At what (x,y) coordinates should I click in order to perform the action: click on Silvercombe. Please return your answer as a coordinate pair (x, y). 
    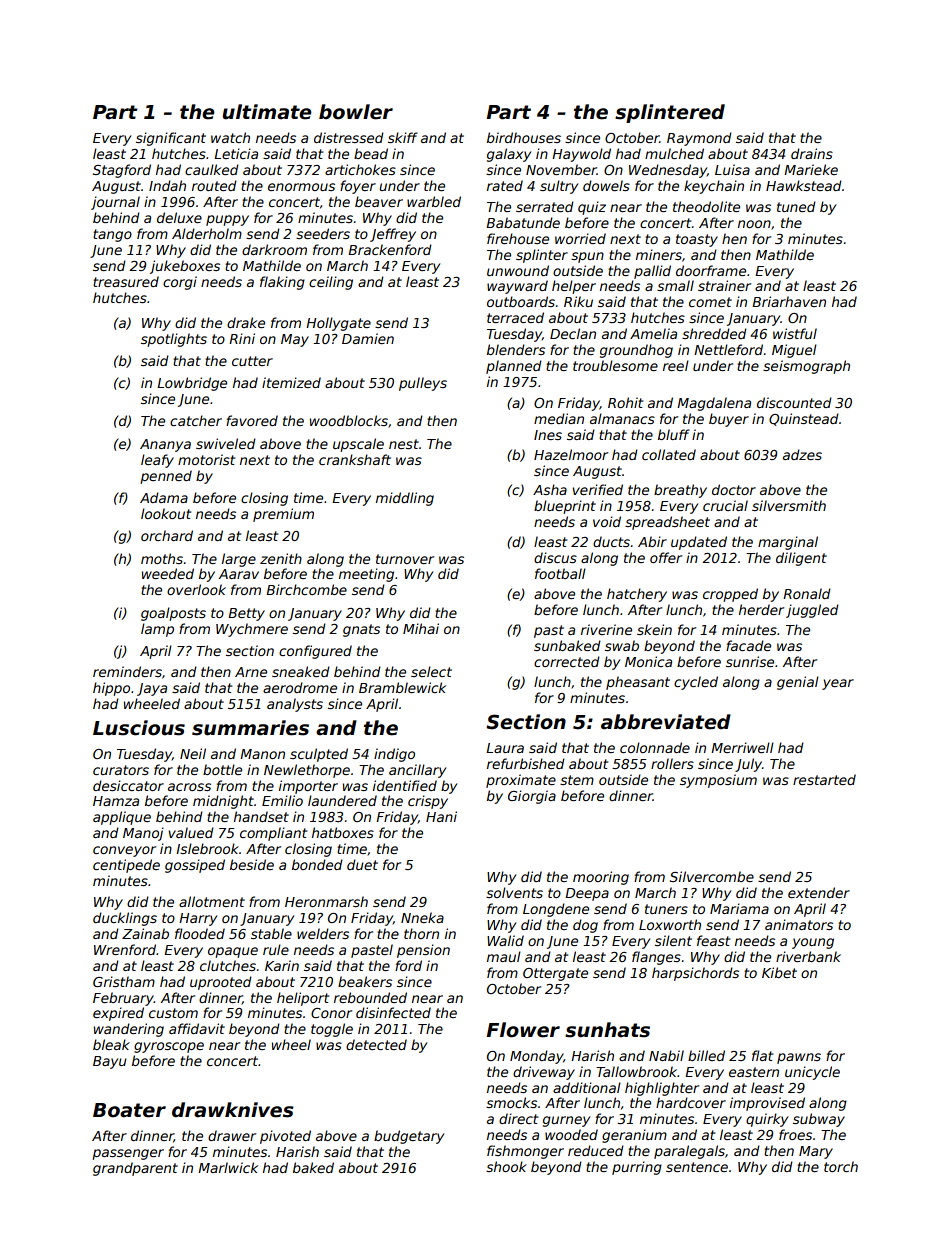
    Looking at the image, I should click on (712, 876).
